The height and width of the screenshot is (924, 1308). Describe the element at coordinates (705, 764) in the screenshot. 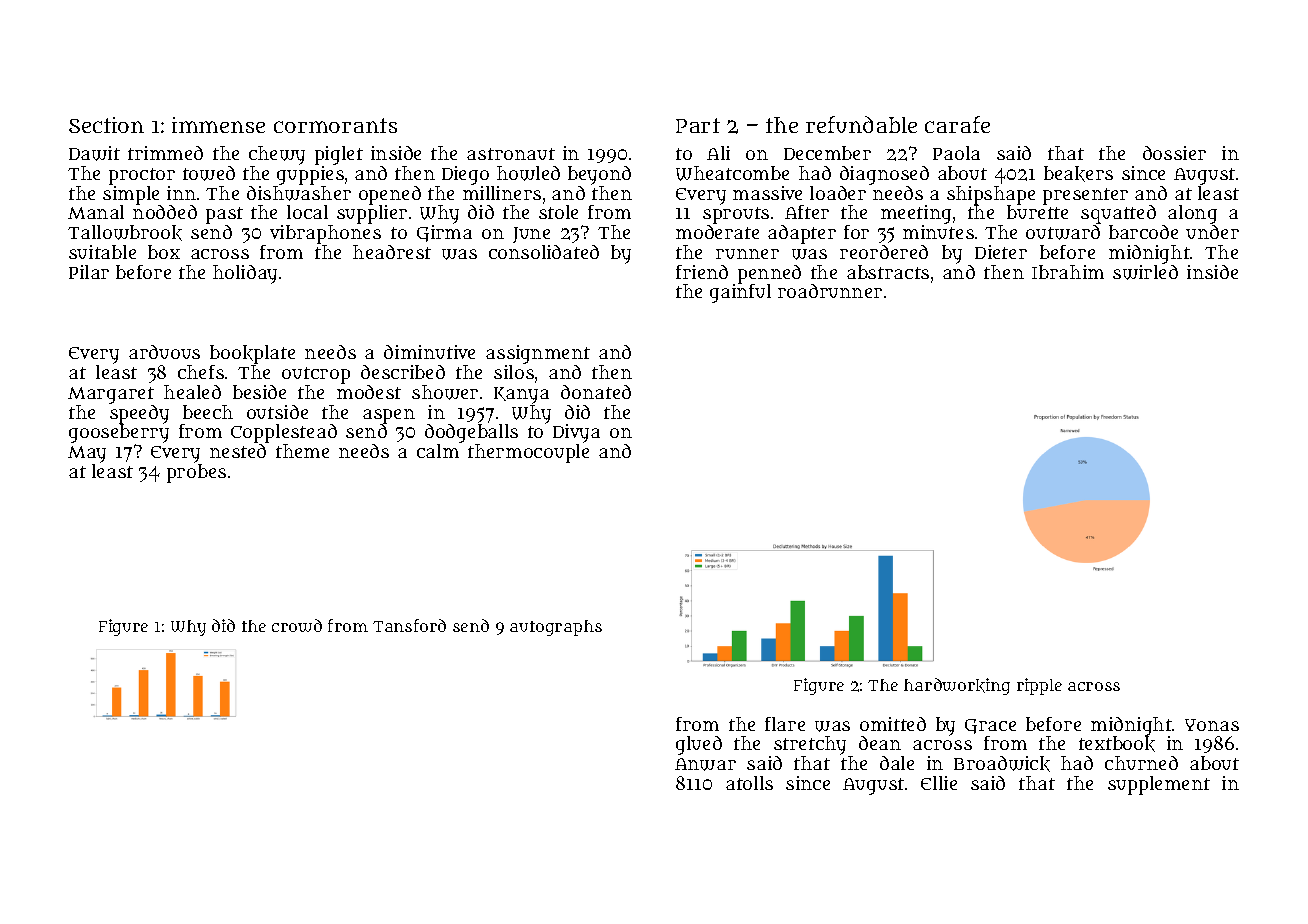

I see `Anwar` at that location.
